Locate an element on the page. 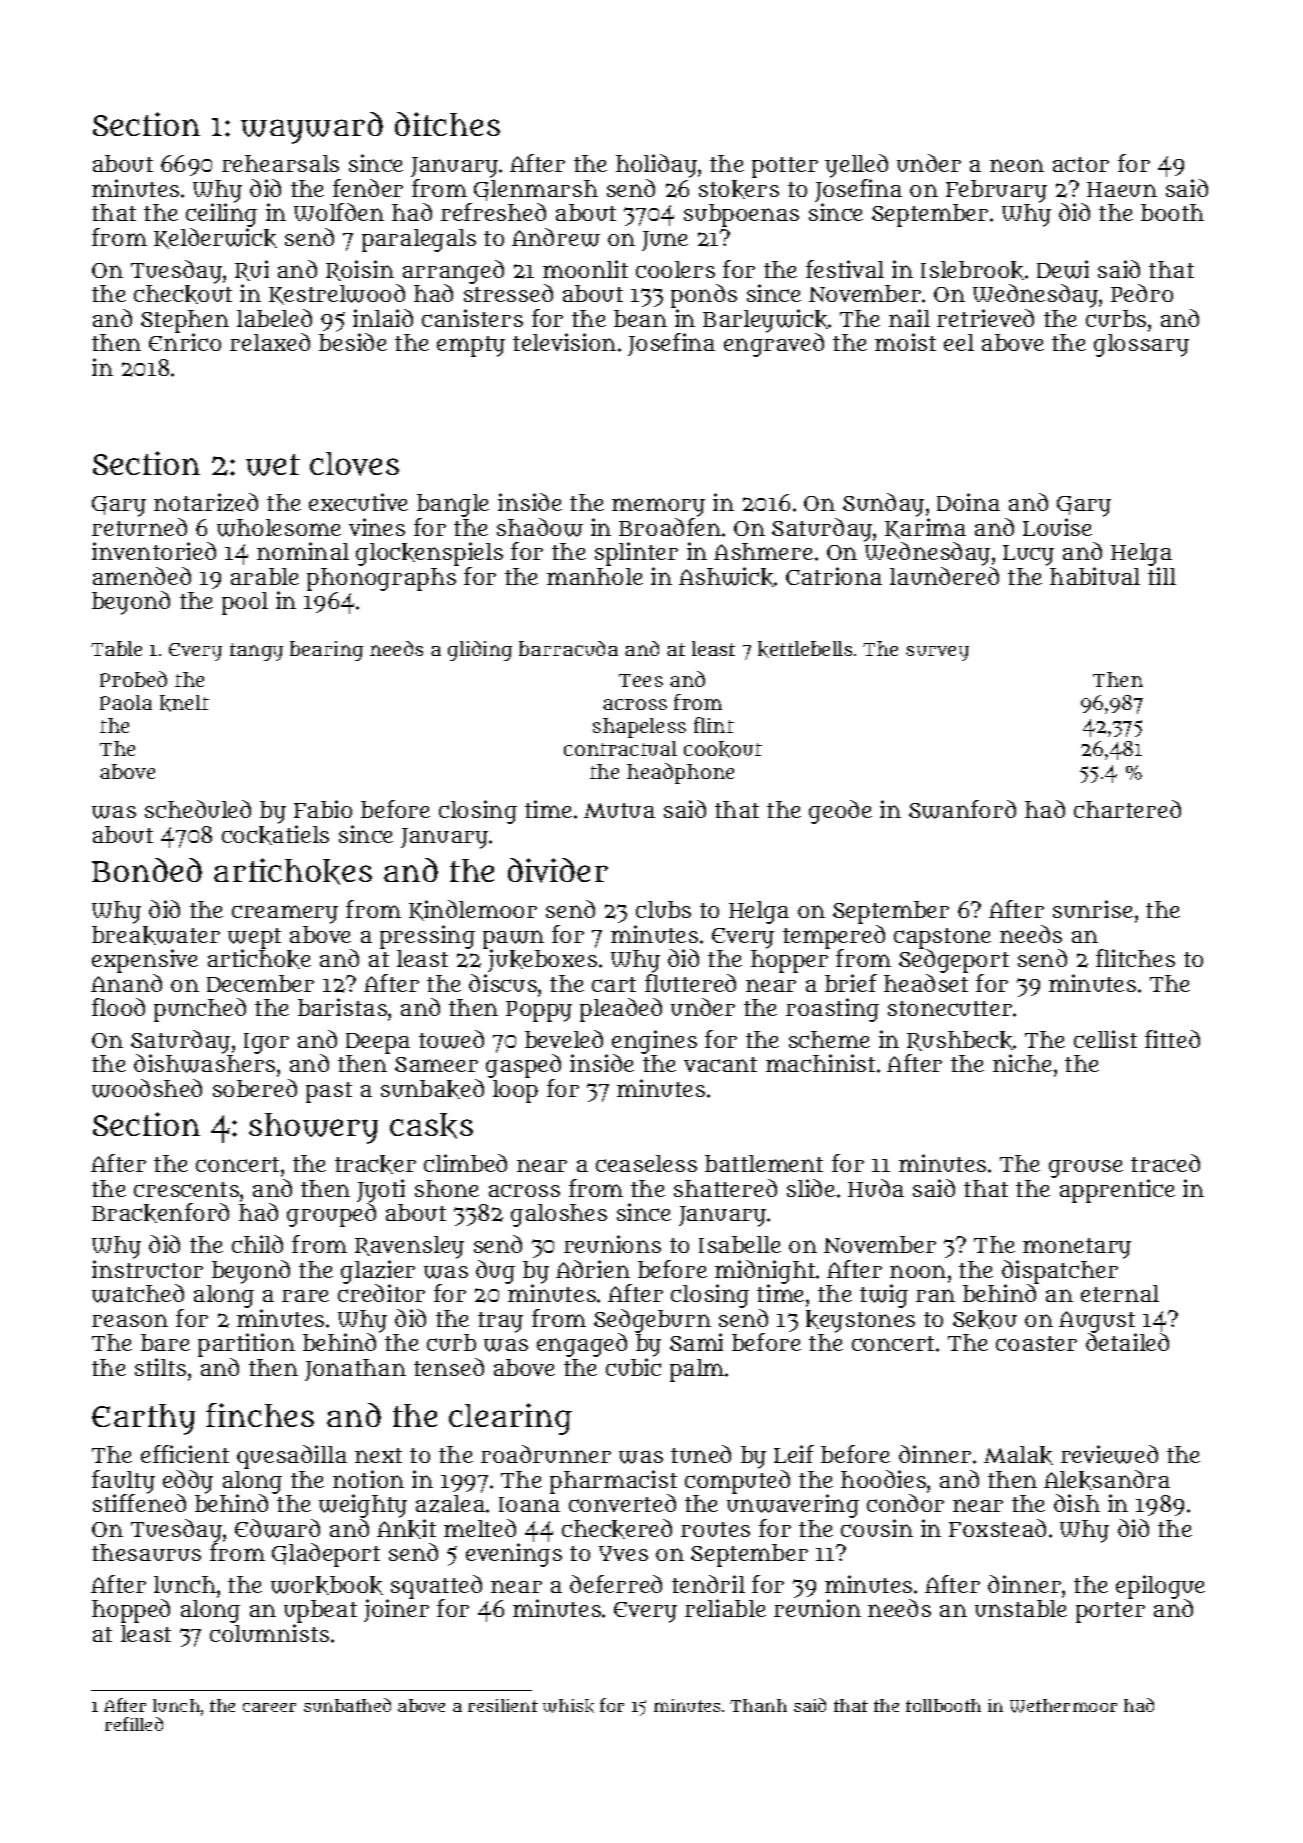  potter is located at coordinates (785, 167).
